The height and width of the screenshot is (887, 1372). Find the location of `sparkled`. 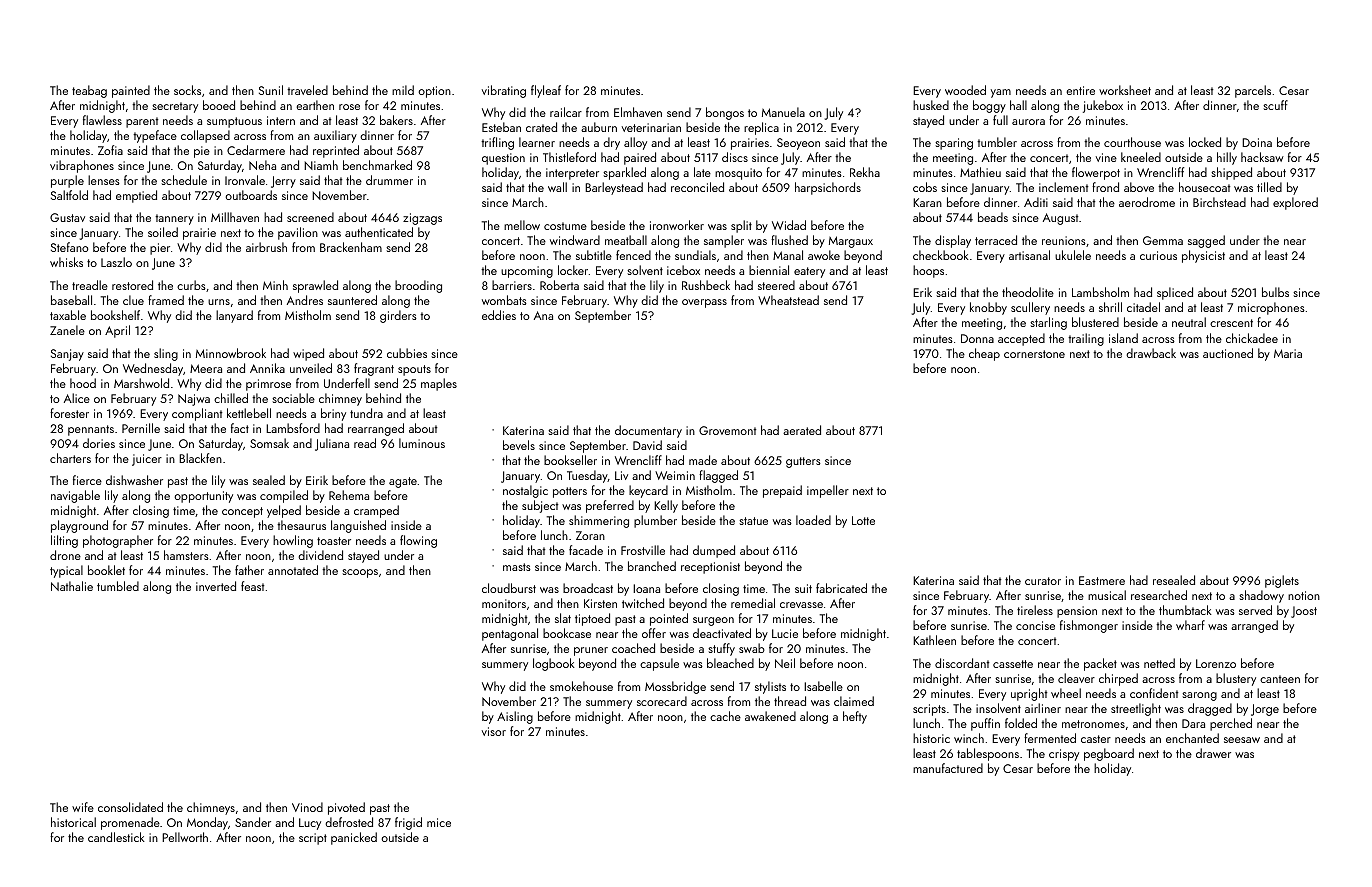

sparkled is located at coordinates (624, 173).
